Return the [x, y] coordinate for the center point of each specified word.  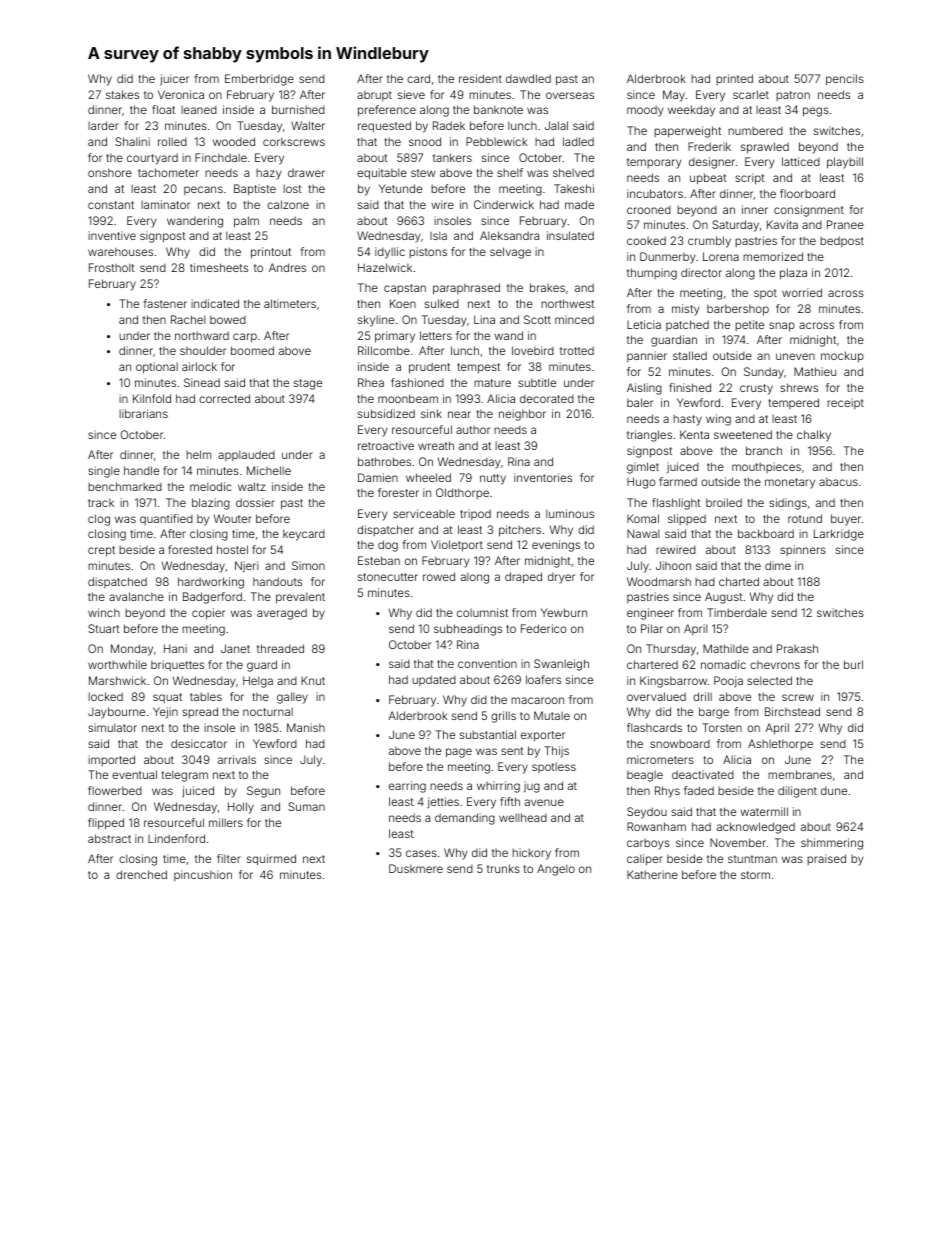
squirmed [271, 860]
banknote [498, 109]
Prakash [797, 648]
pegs [816, 112]
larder [103, 125]
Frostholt [112, 267]
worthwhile [117, 664]
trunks [503, 868]
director [701, 272]
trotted [577, 350]
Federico [544, 628]
